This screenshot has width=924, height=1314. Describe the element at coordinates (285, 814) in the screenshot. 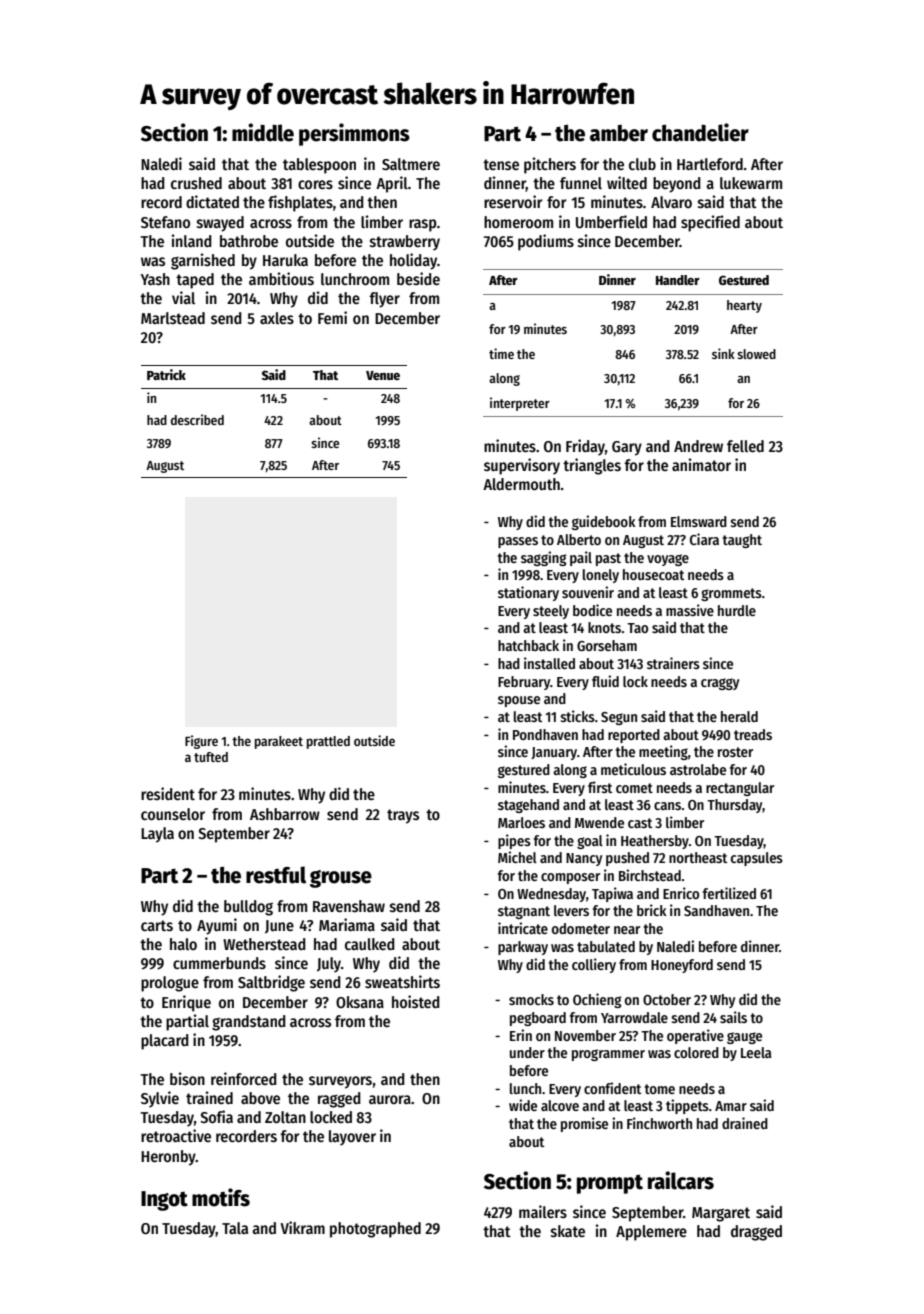

I see `Ashbarrow` at that location.
